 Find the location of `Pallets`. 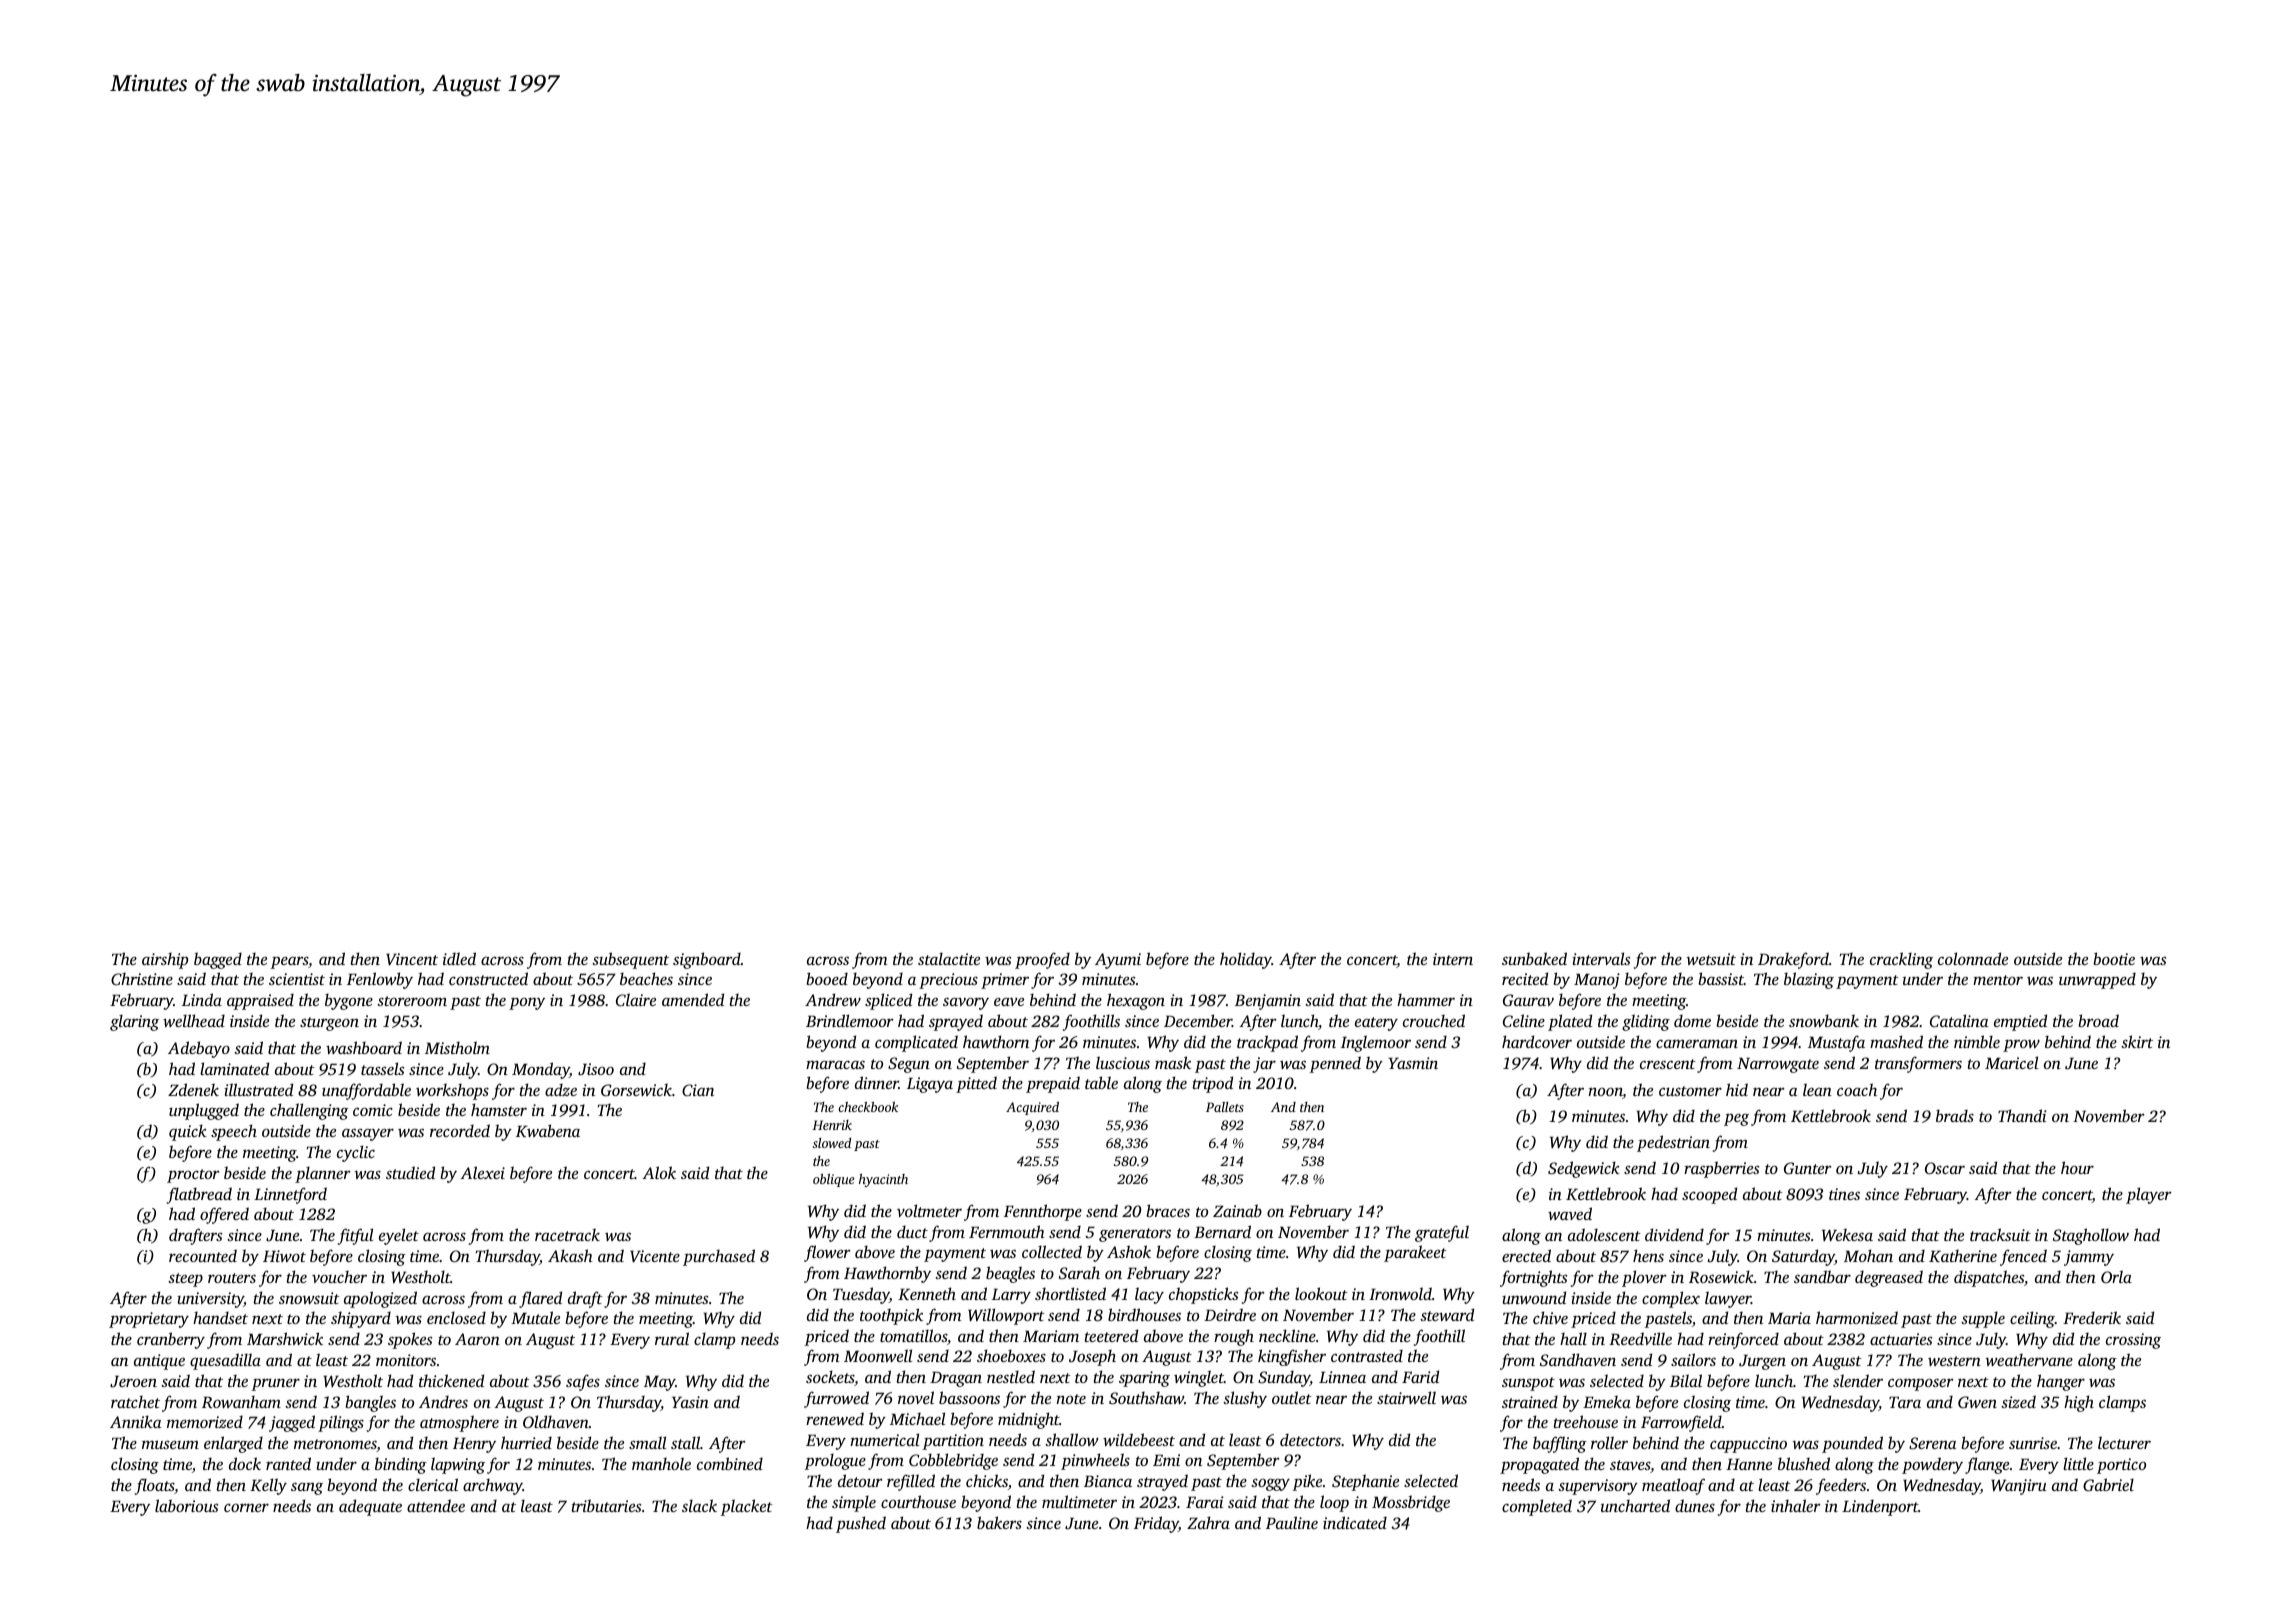

Pallets is located at coordinates (1225, 1107).
